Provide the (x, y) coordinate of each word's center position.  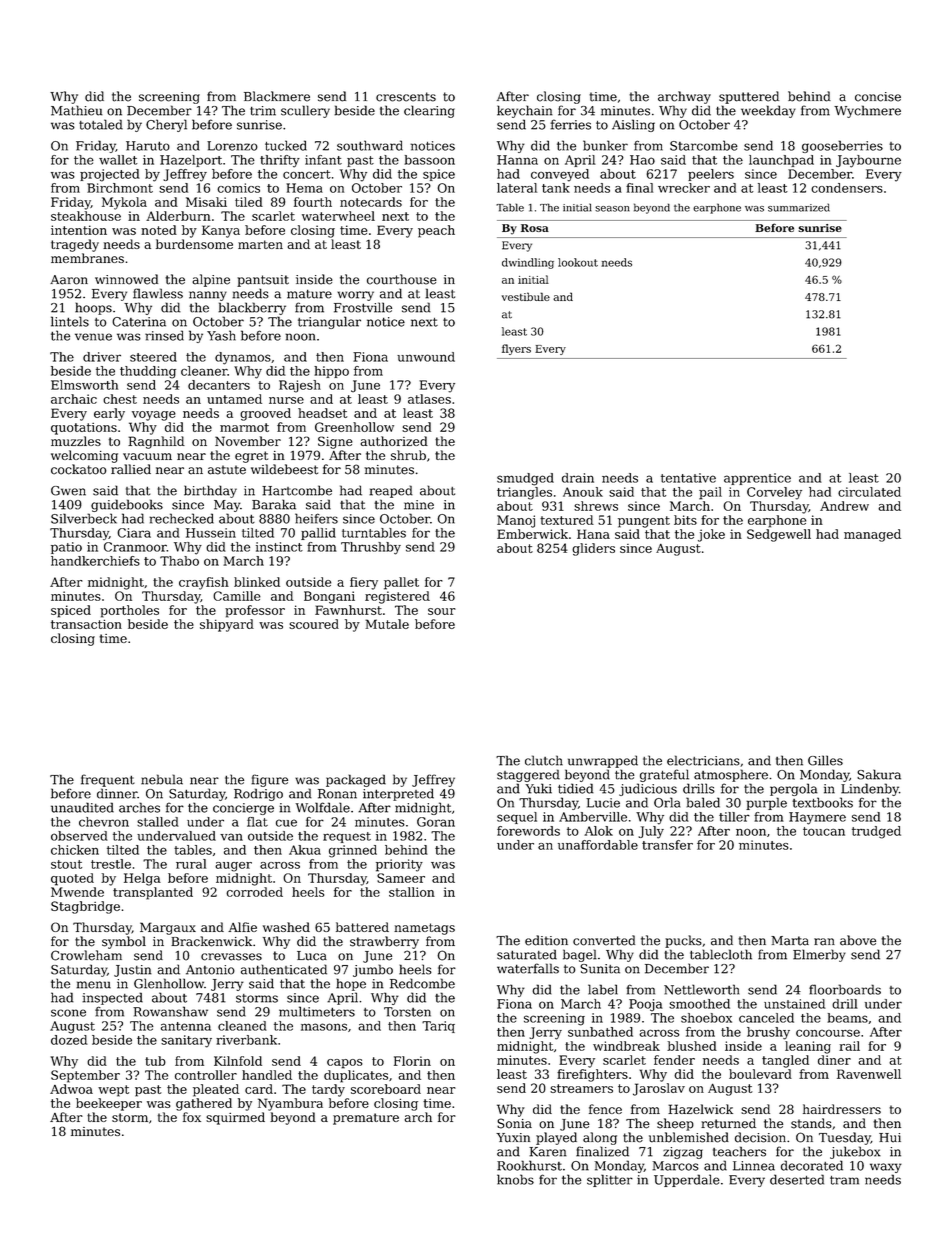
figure (269, 780)
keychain (525, 111)
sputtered (749, 97)
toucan (824, 831)
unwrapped (603, 761)
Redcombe (422, 983)
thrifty (280, 161)
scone (68, 1013)
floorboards (845, 989)
